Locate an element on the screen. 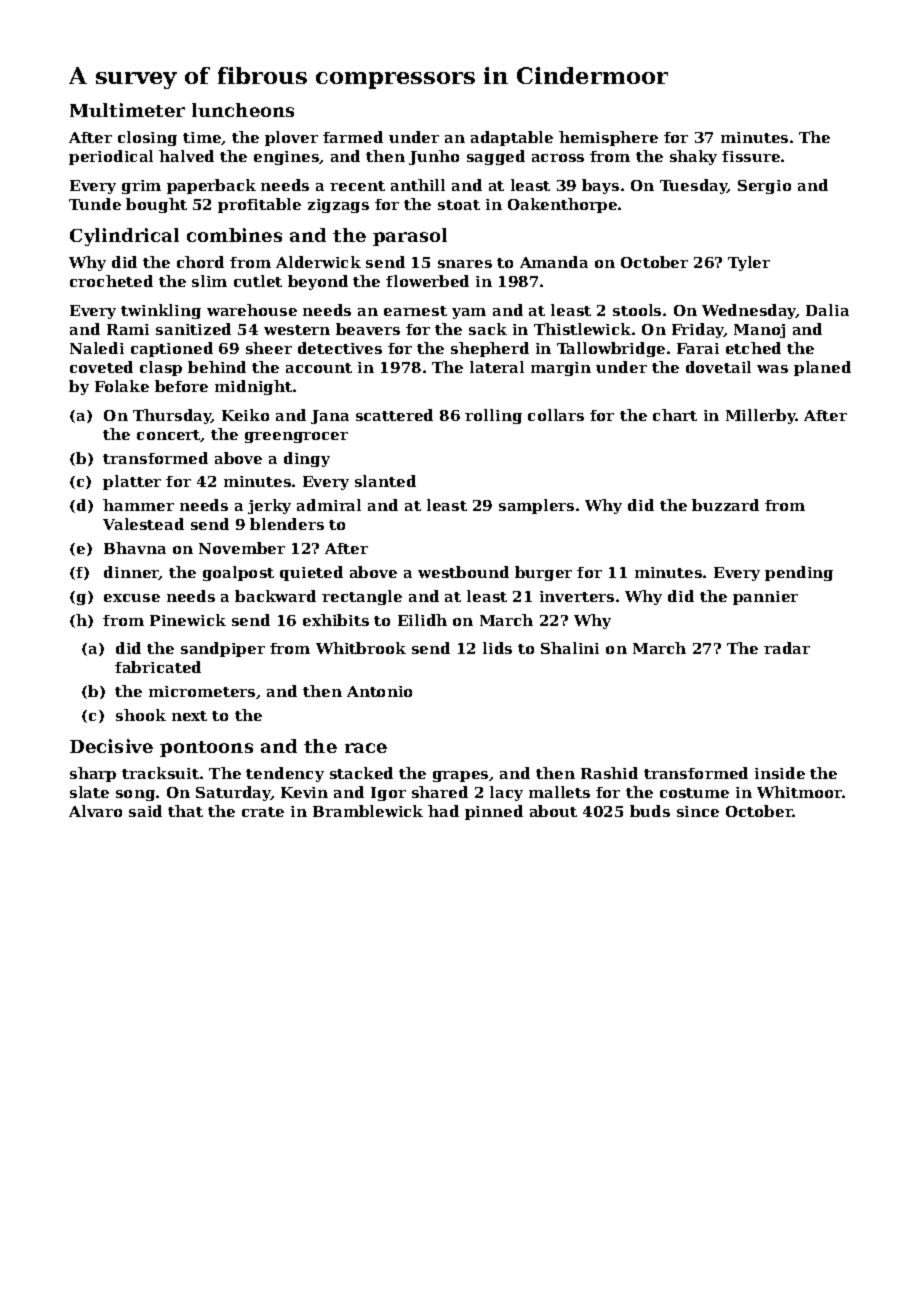 This screenshot has height=1308, width=924. grapes is located at coordinates (460, 776).
